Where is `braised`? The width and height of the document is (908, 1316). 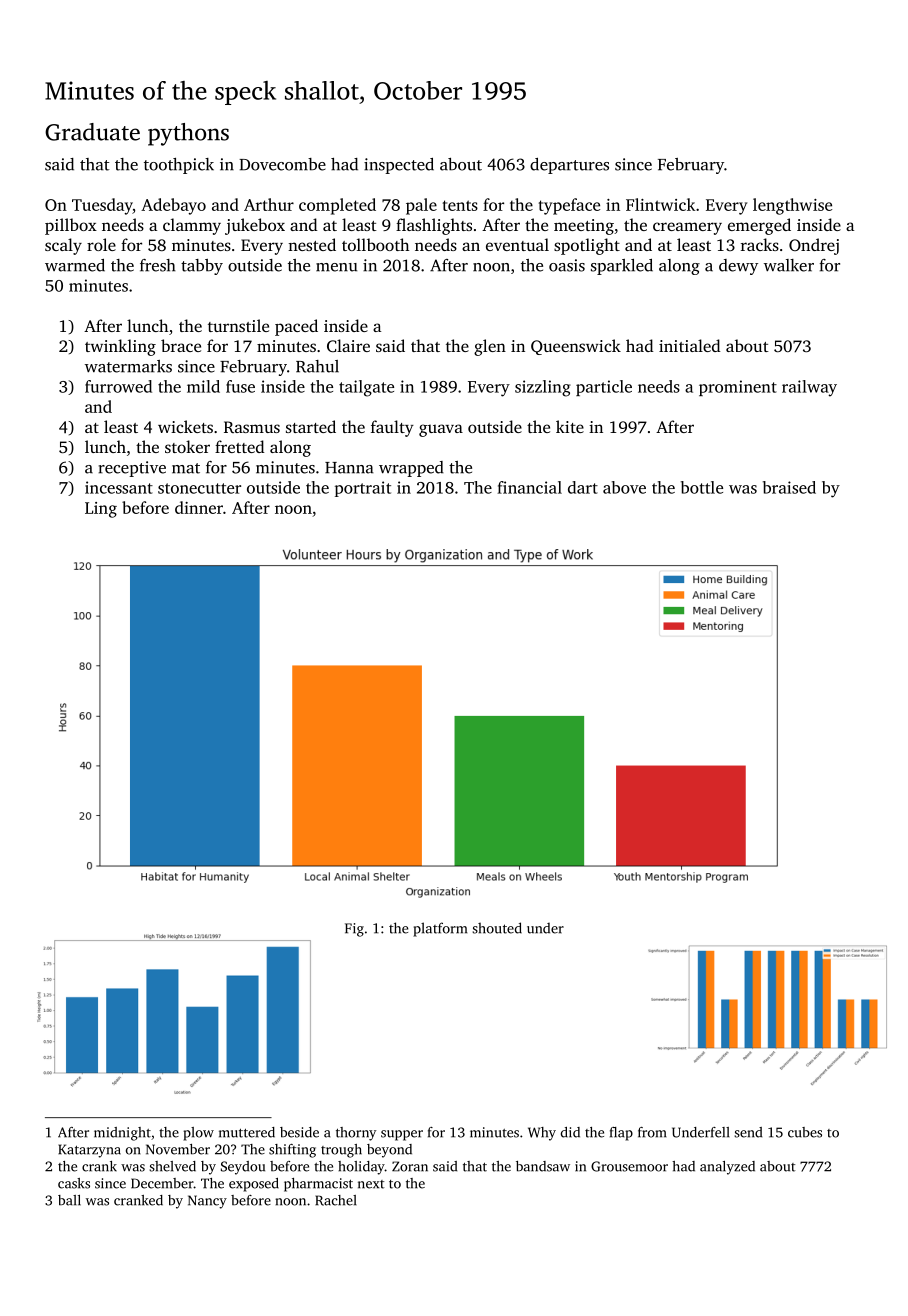 braised is located at coordinates (789, 487).
